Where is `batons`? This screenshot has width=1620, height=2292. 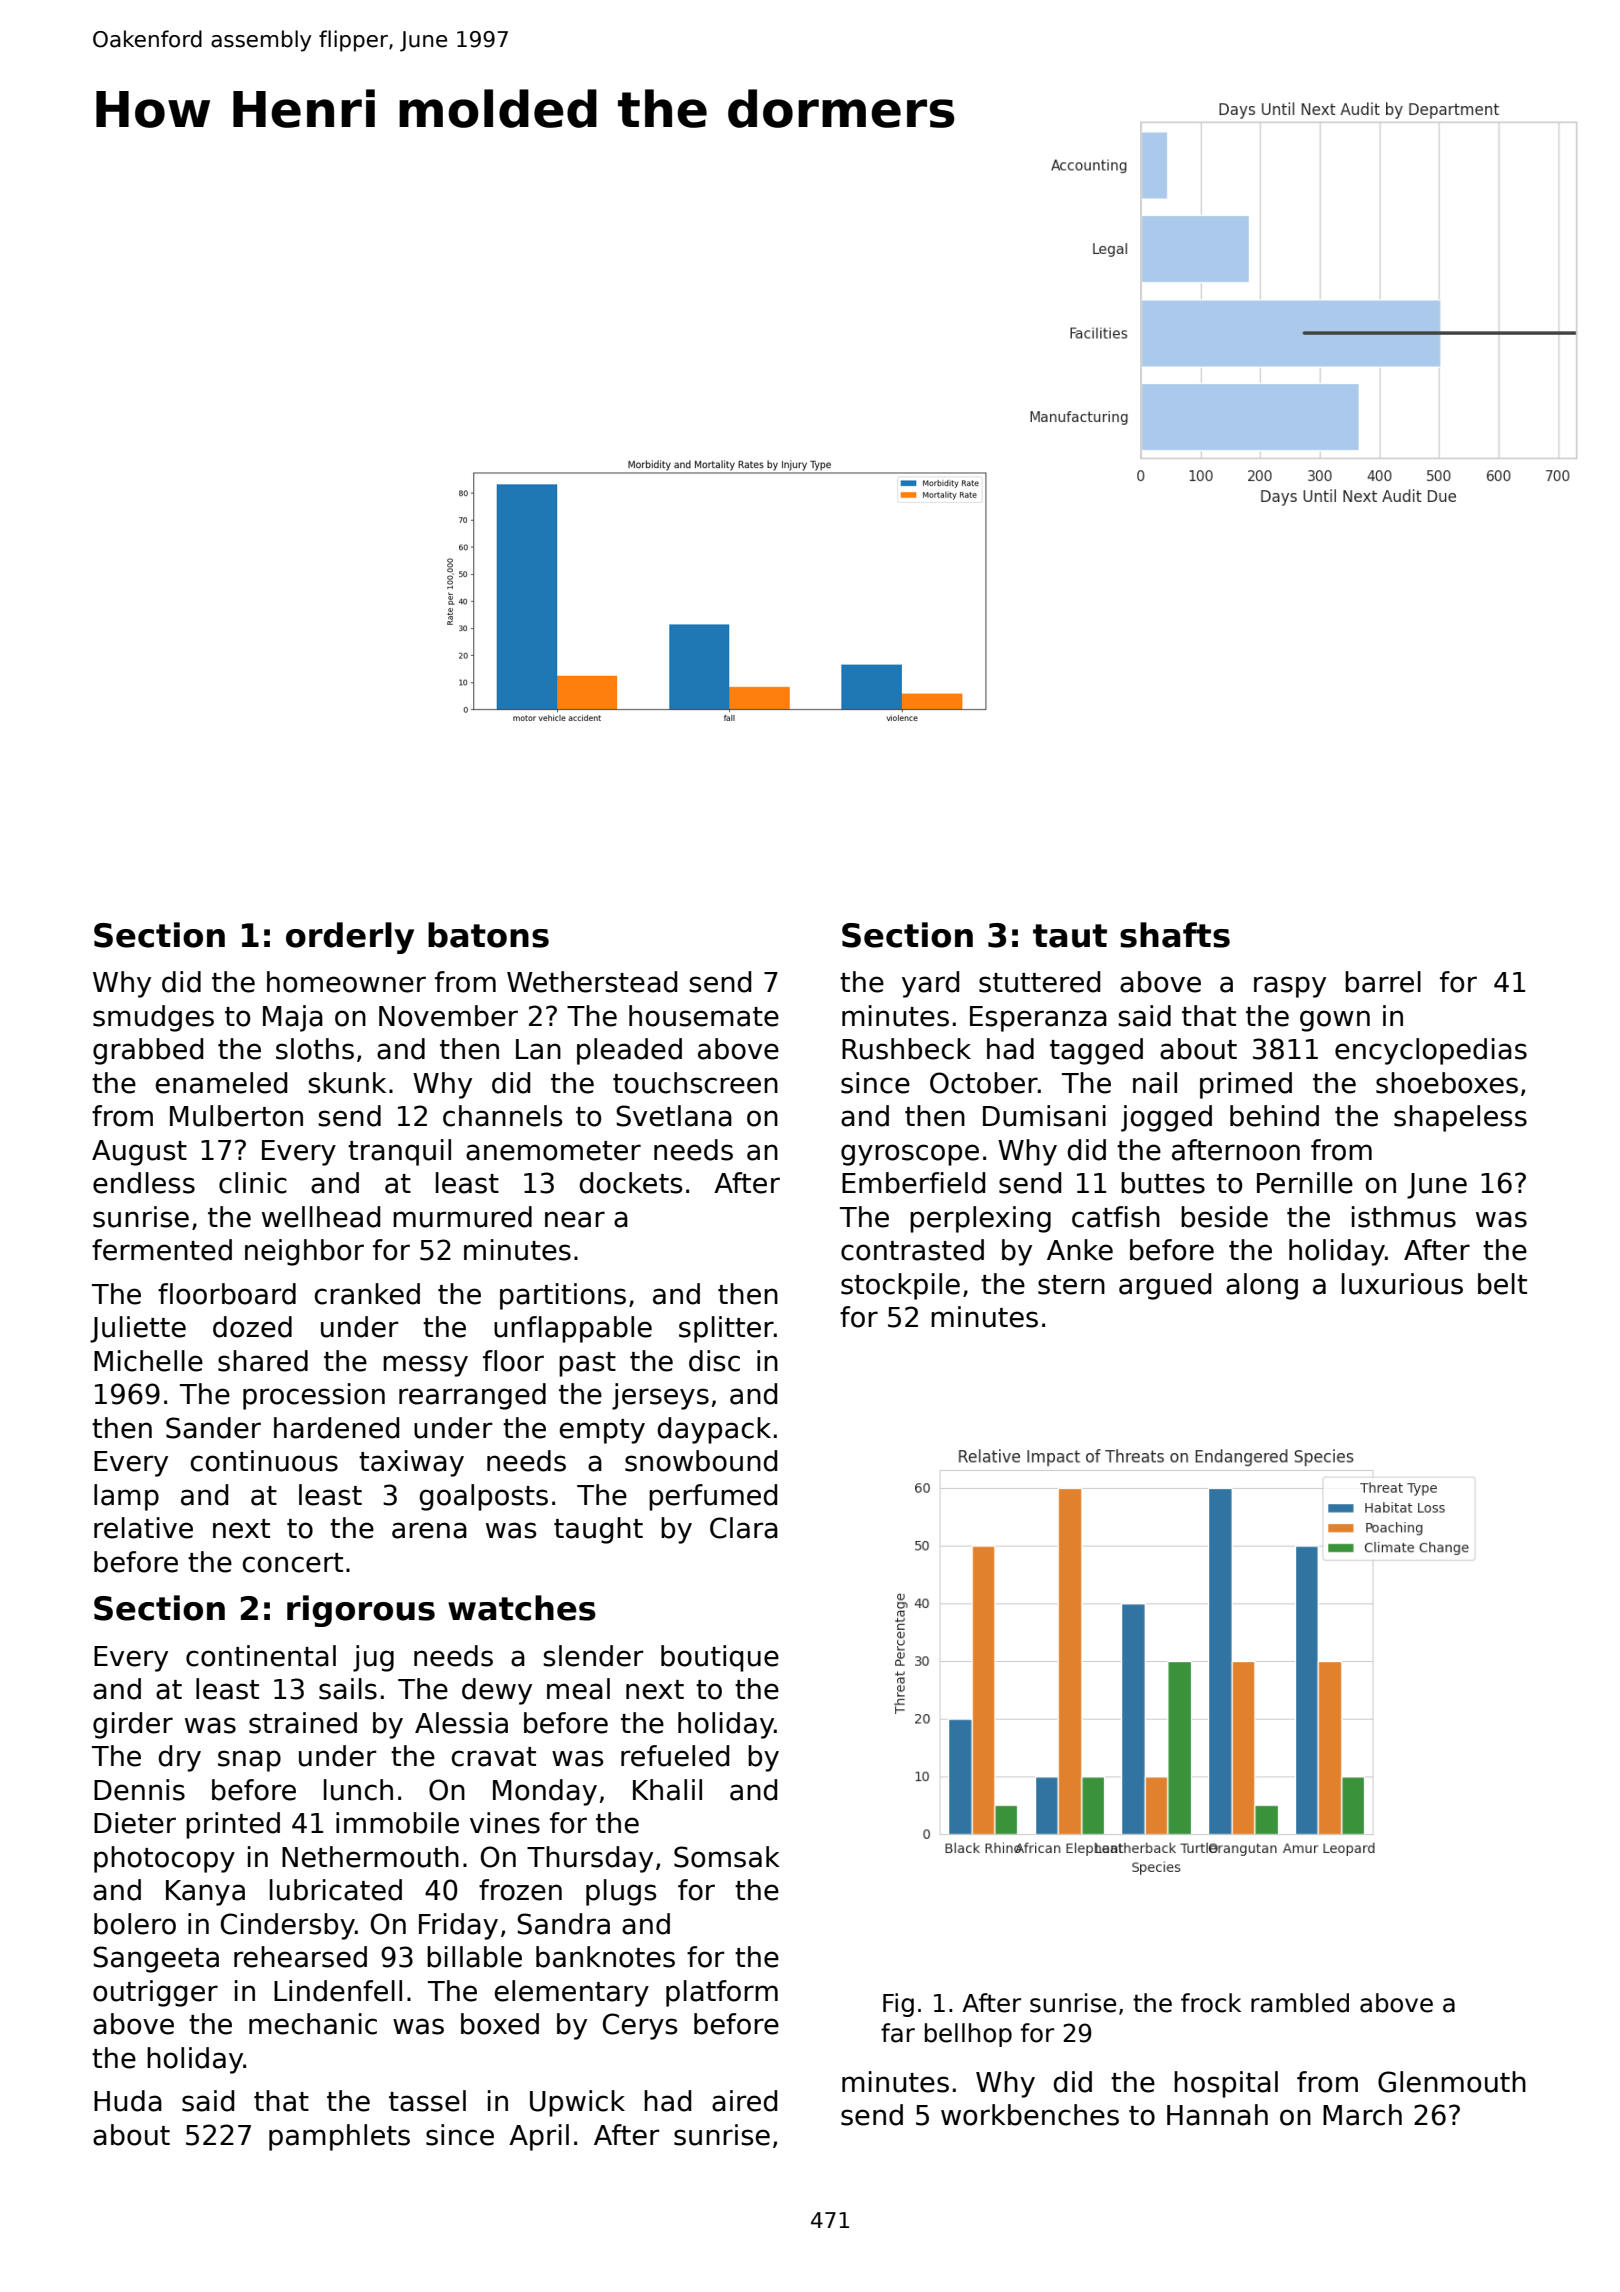
batons is located at coordinates (488, 935).
